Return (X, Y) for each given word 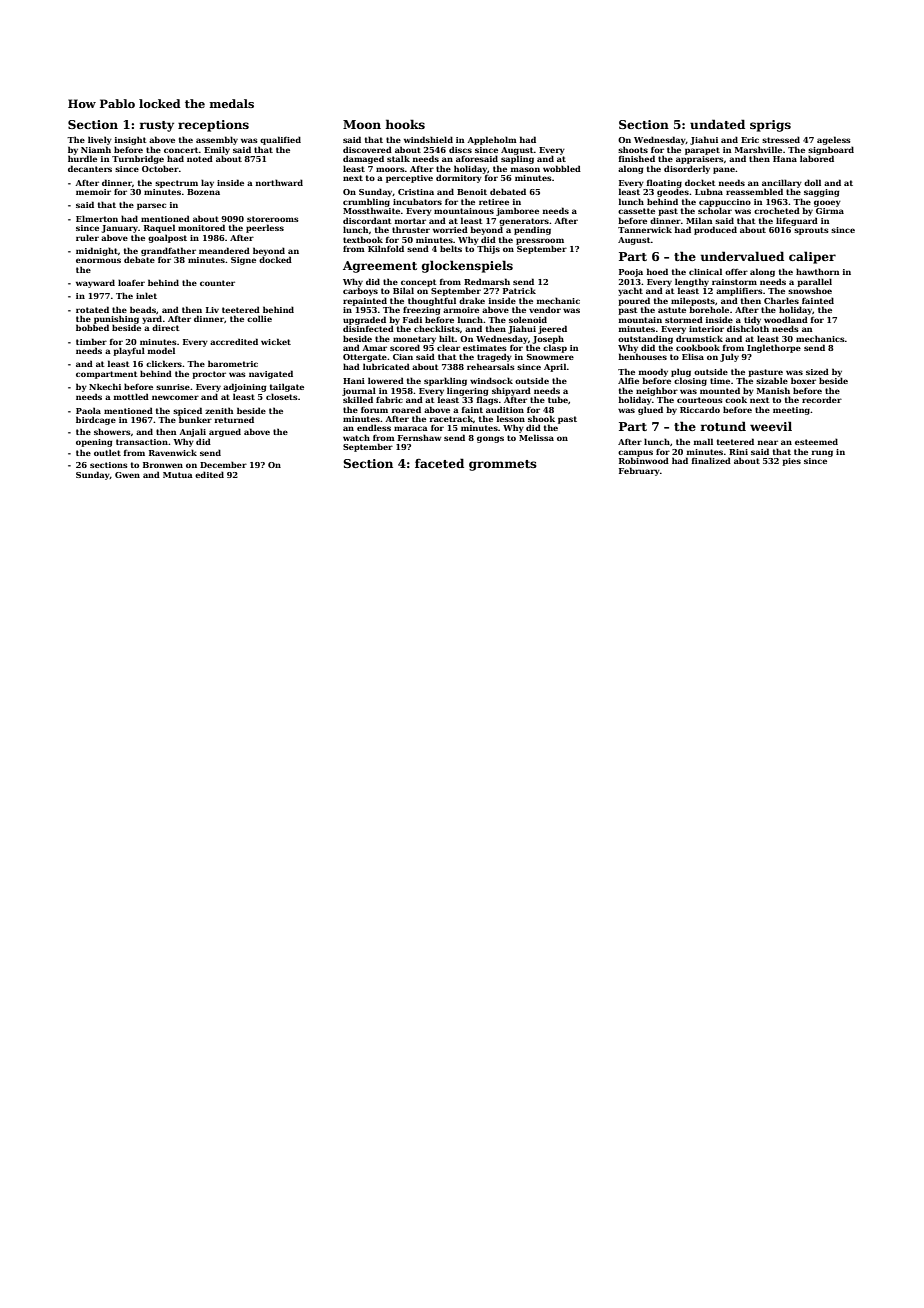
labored (817, 158)
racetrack (451, 418)
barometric (233, 363)
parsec (151, 206)
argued (225, 432)
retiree (494, 202)
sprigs (770, 126)
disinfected (368, 328)
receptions (213, 126)
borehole (709, 309)
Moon (362, 124)
